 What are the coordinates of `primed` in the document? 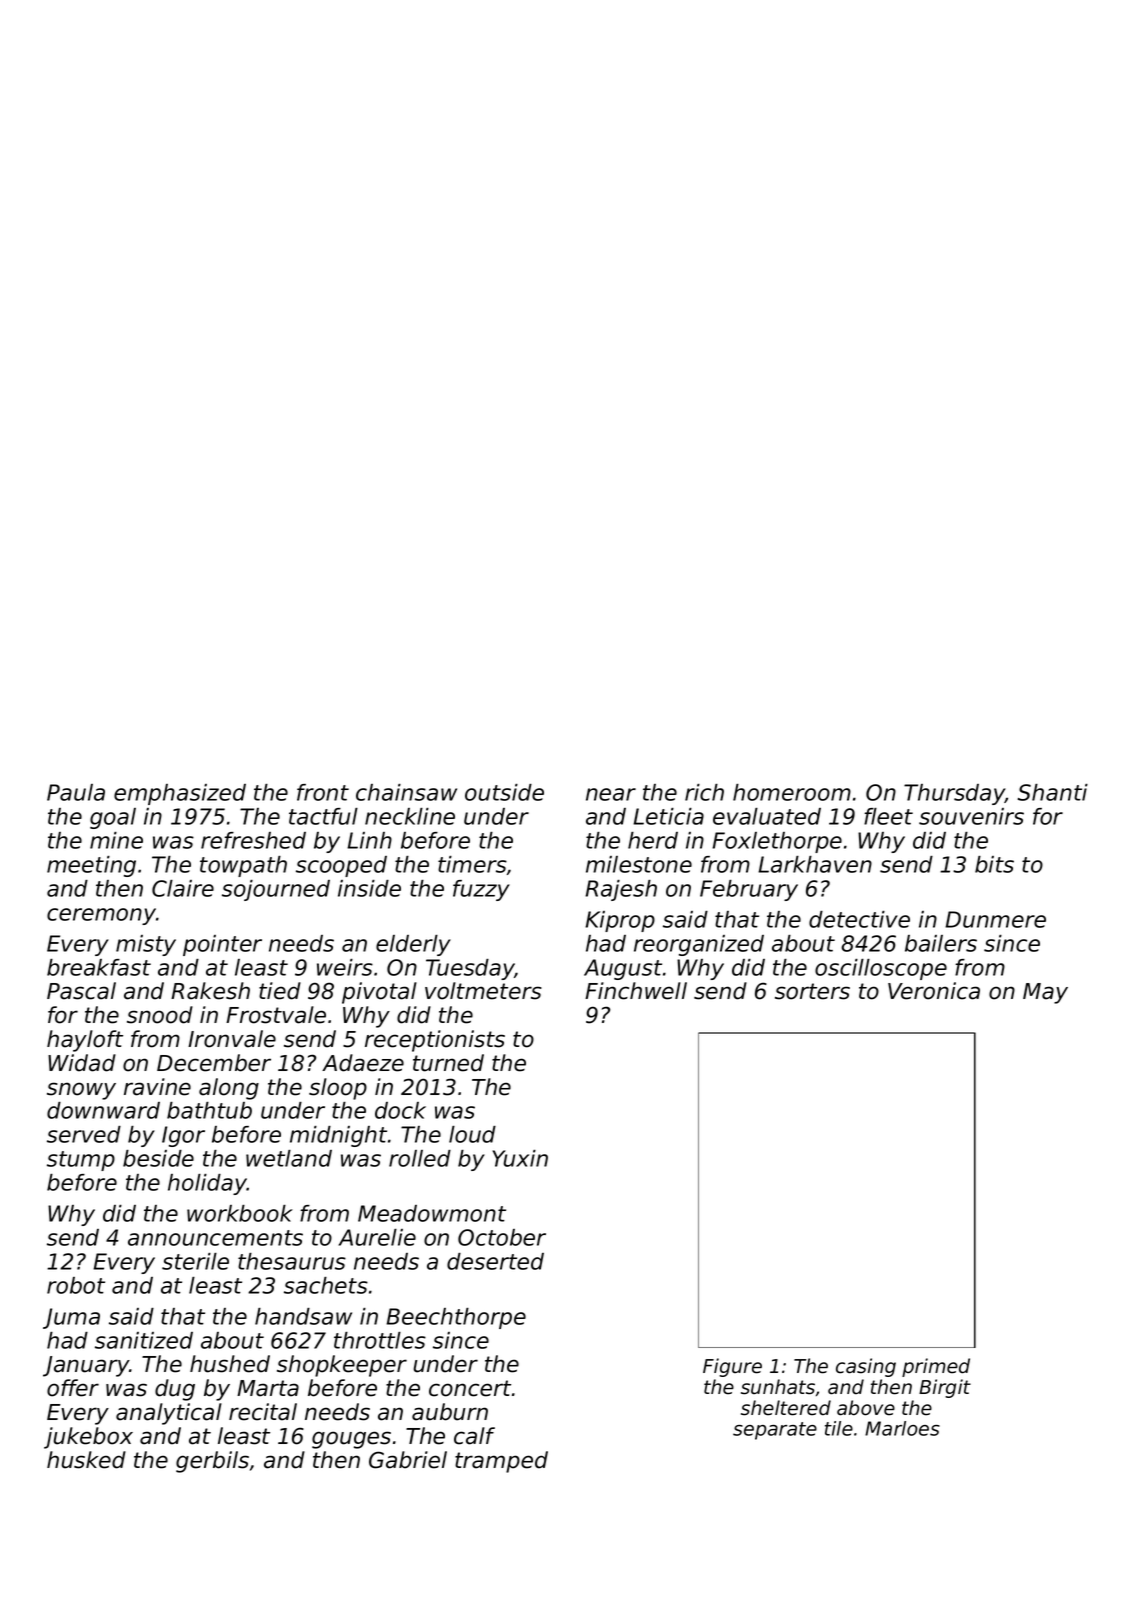 It's located at (936, 1367).
